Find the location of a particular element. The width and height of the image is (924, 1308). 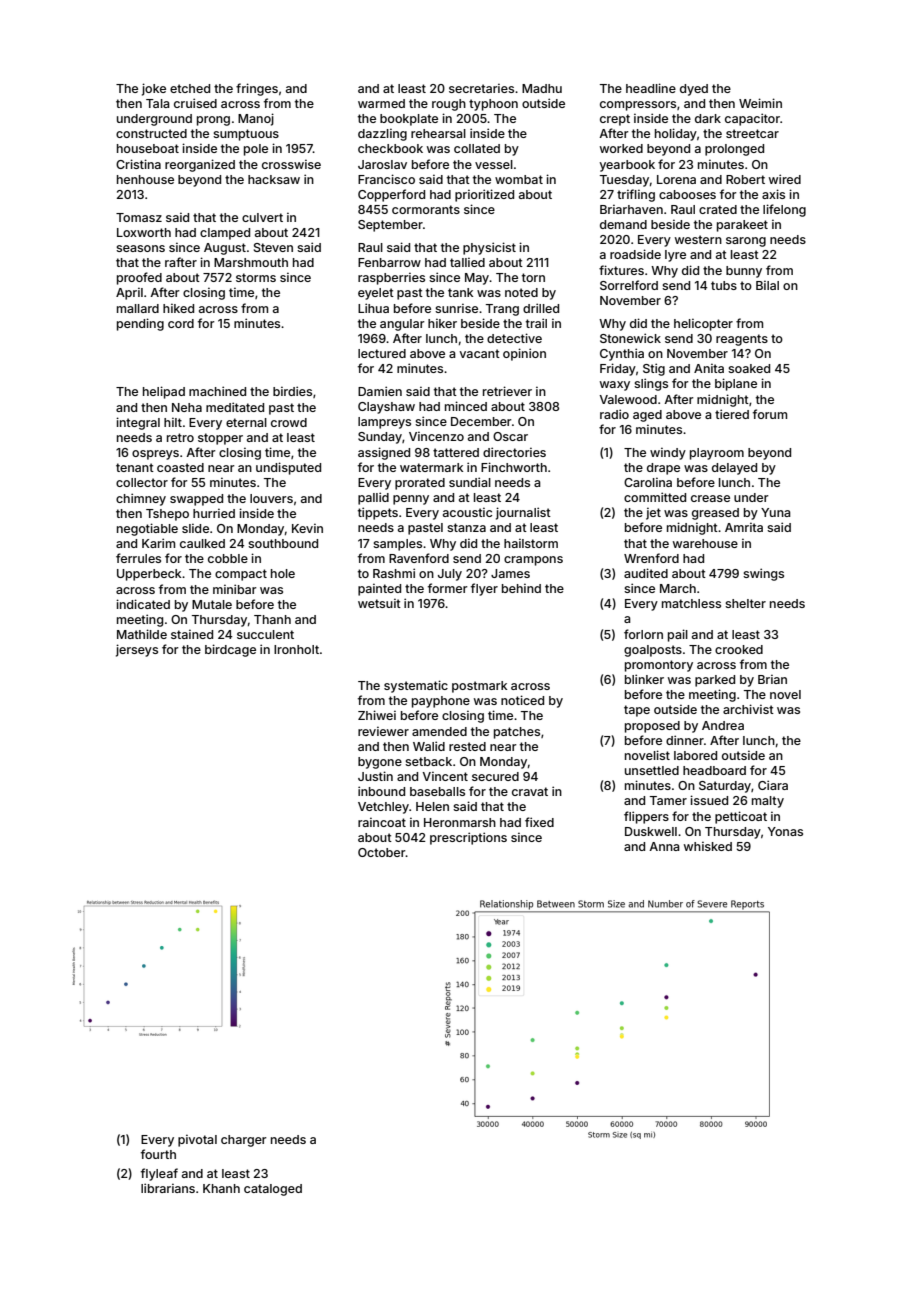

etched is located at coordinates (190, 88).
